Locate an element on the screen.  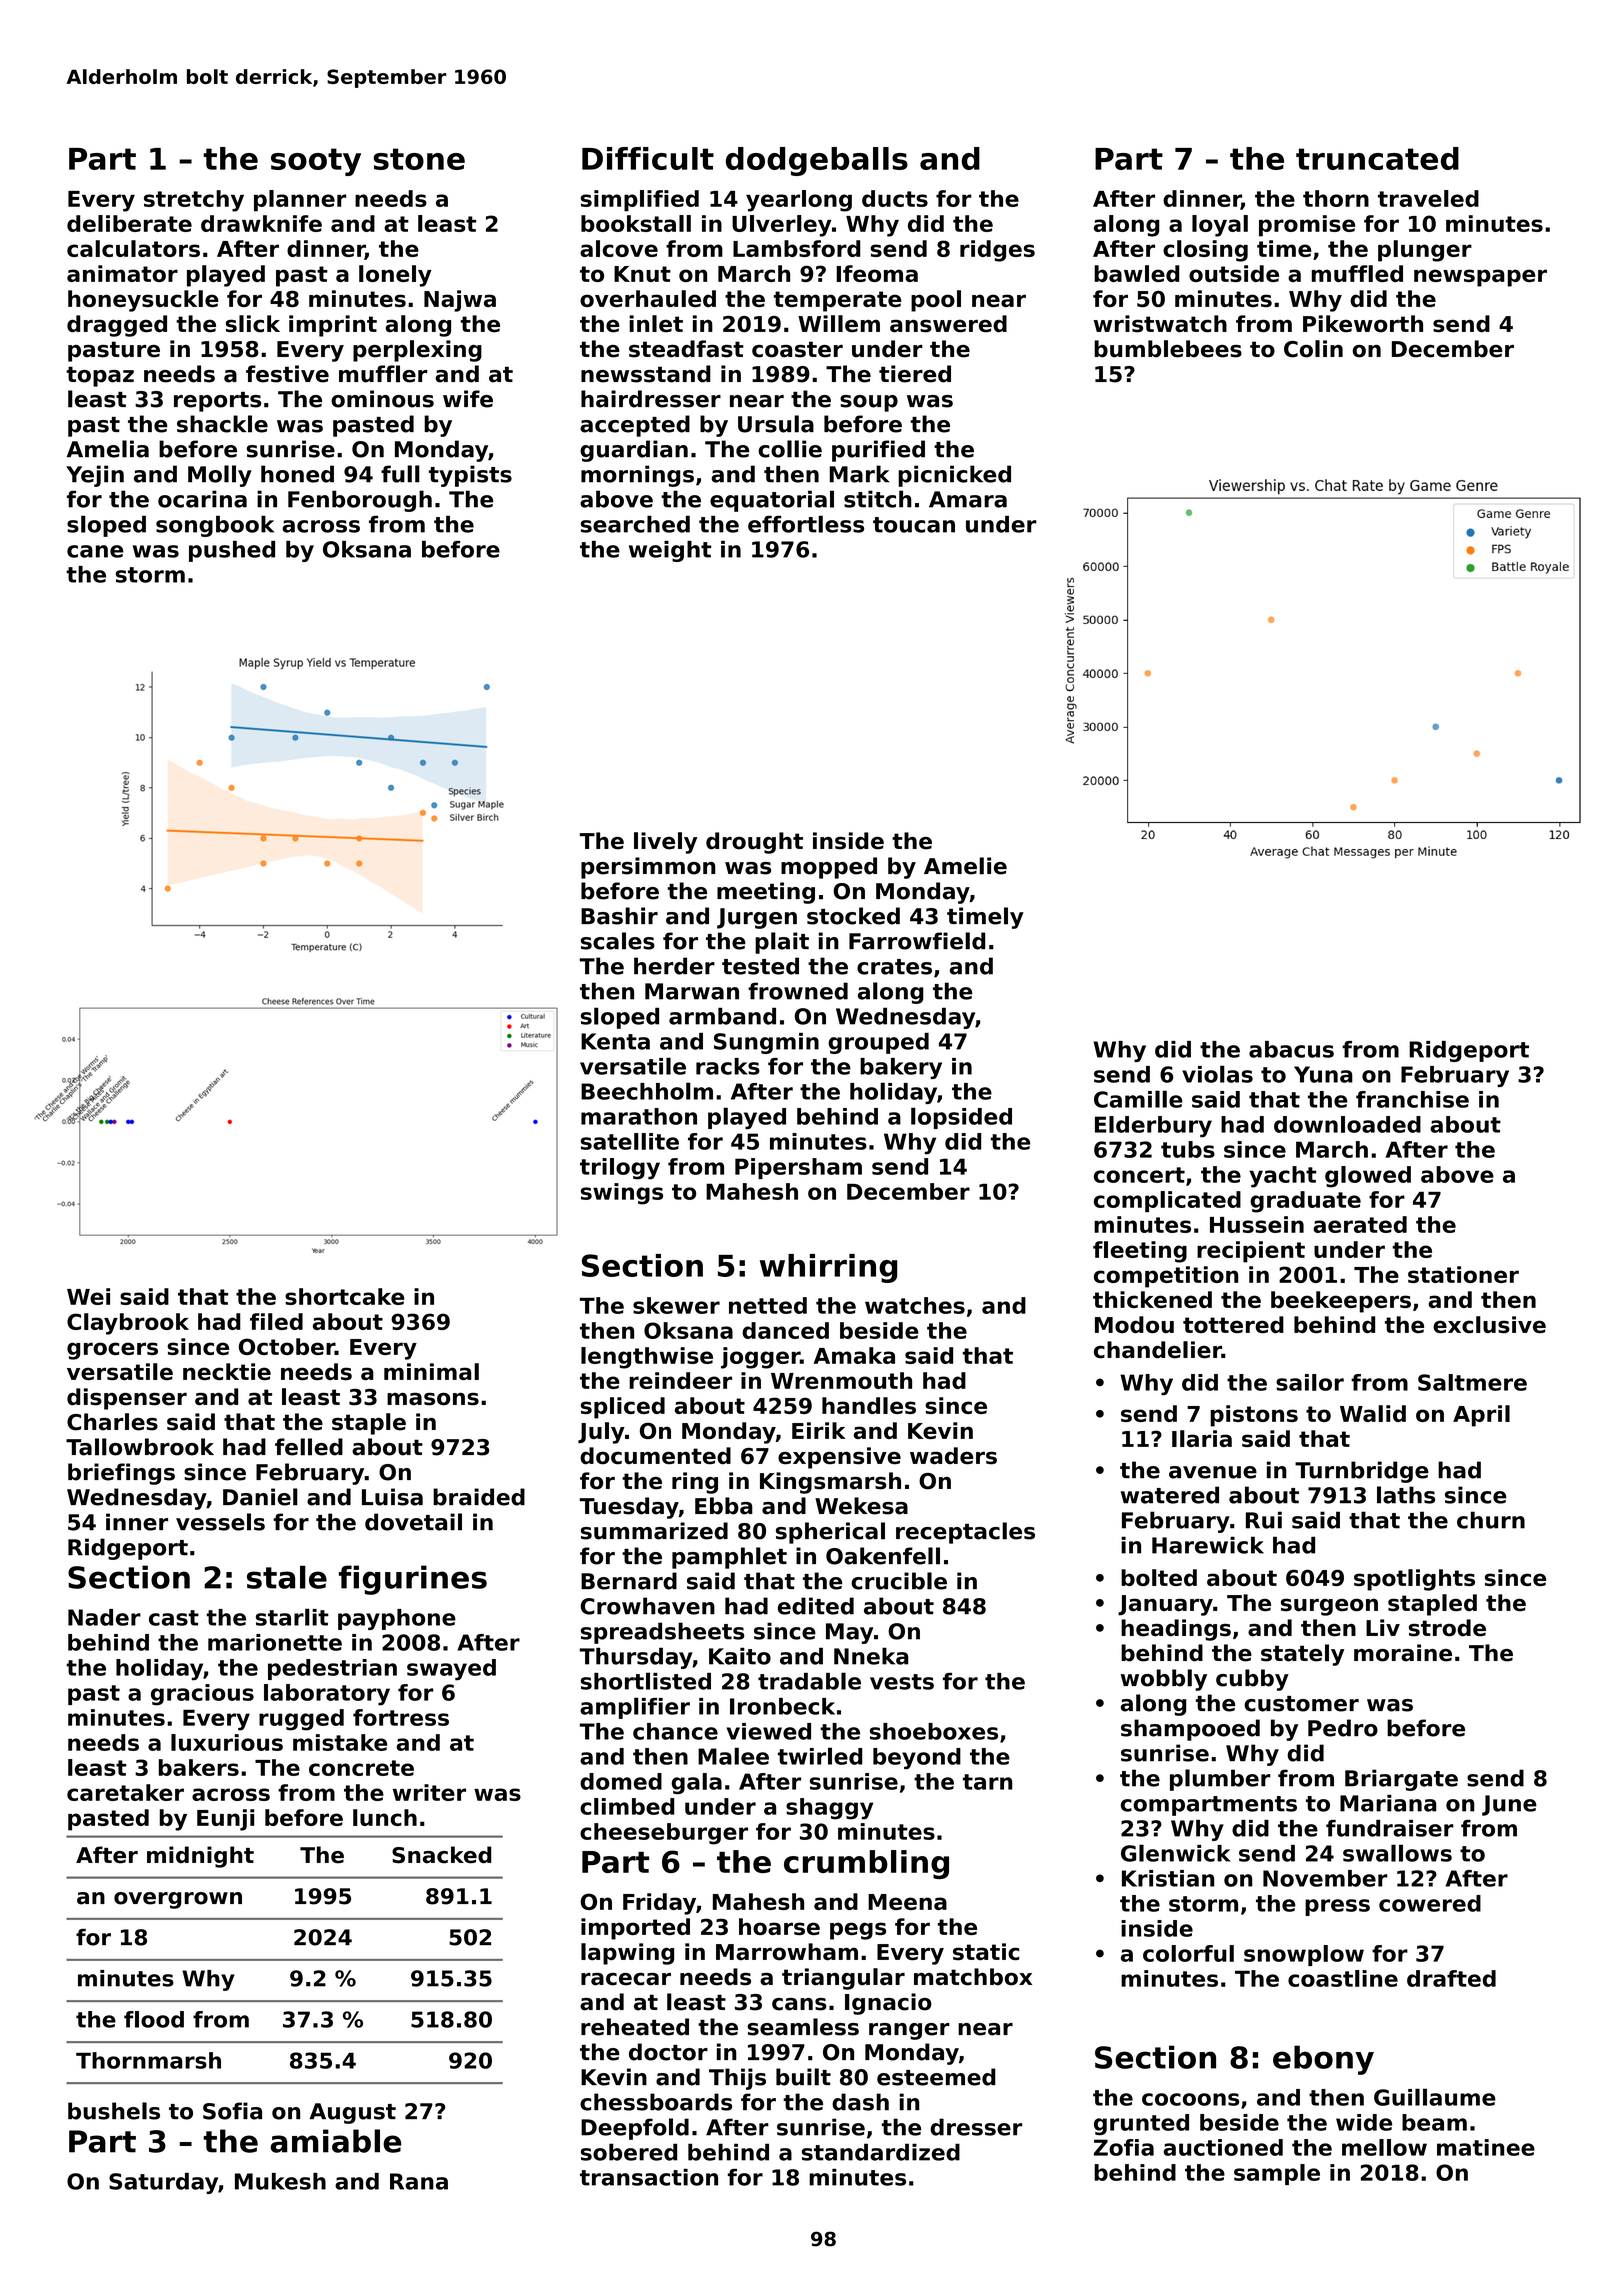
accepted is located at coordinates (635, 426).
